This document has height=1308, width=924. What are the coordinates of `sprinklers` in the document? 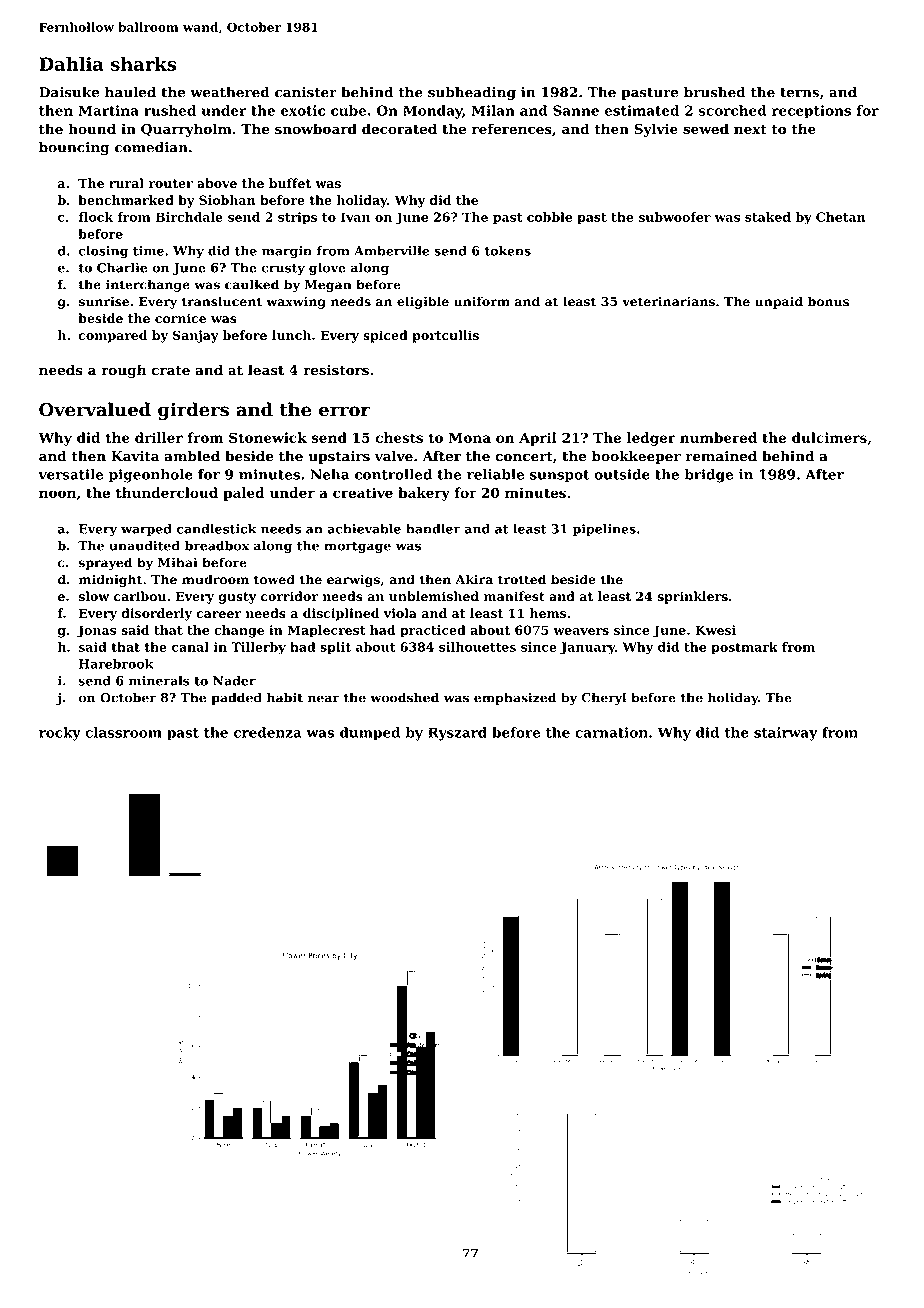 It's located at (692, 597).
